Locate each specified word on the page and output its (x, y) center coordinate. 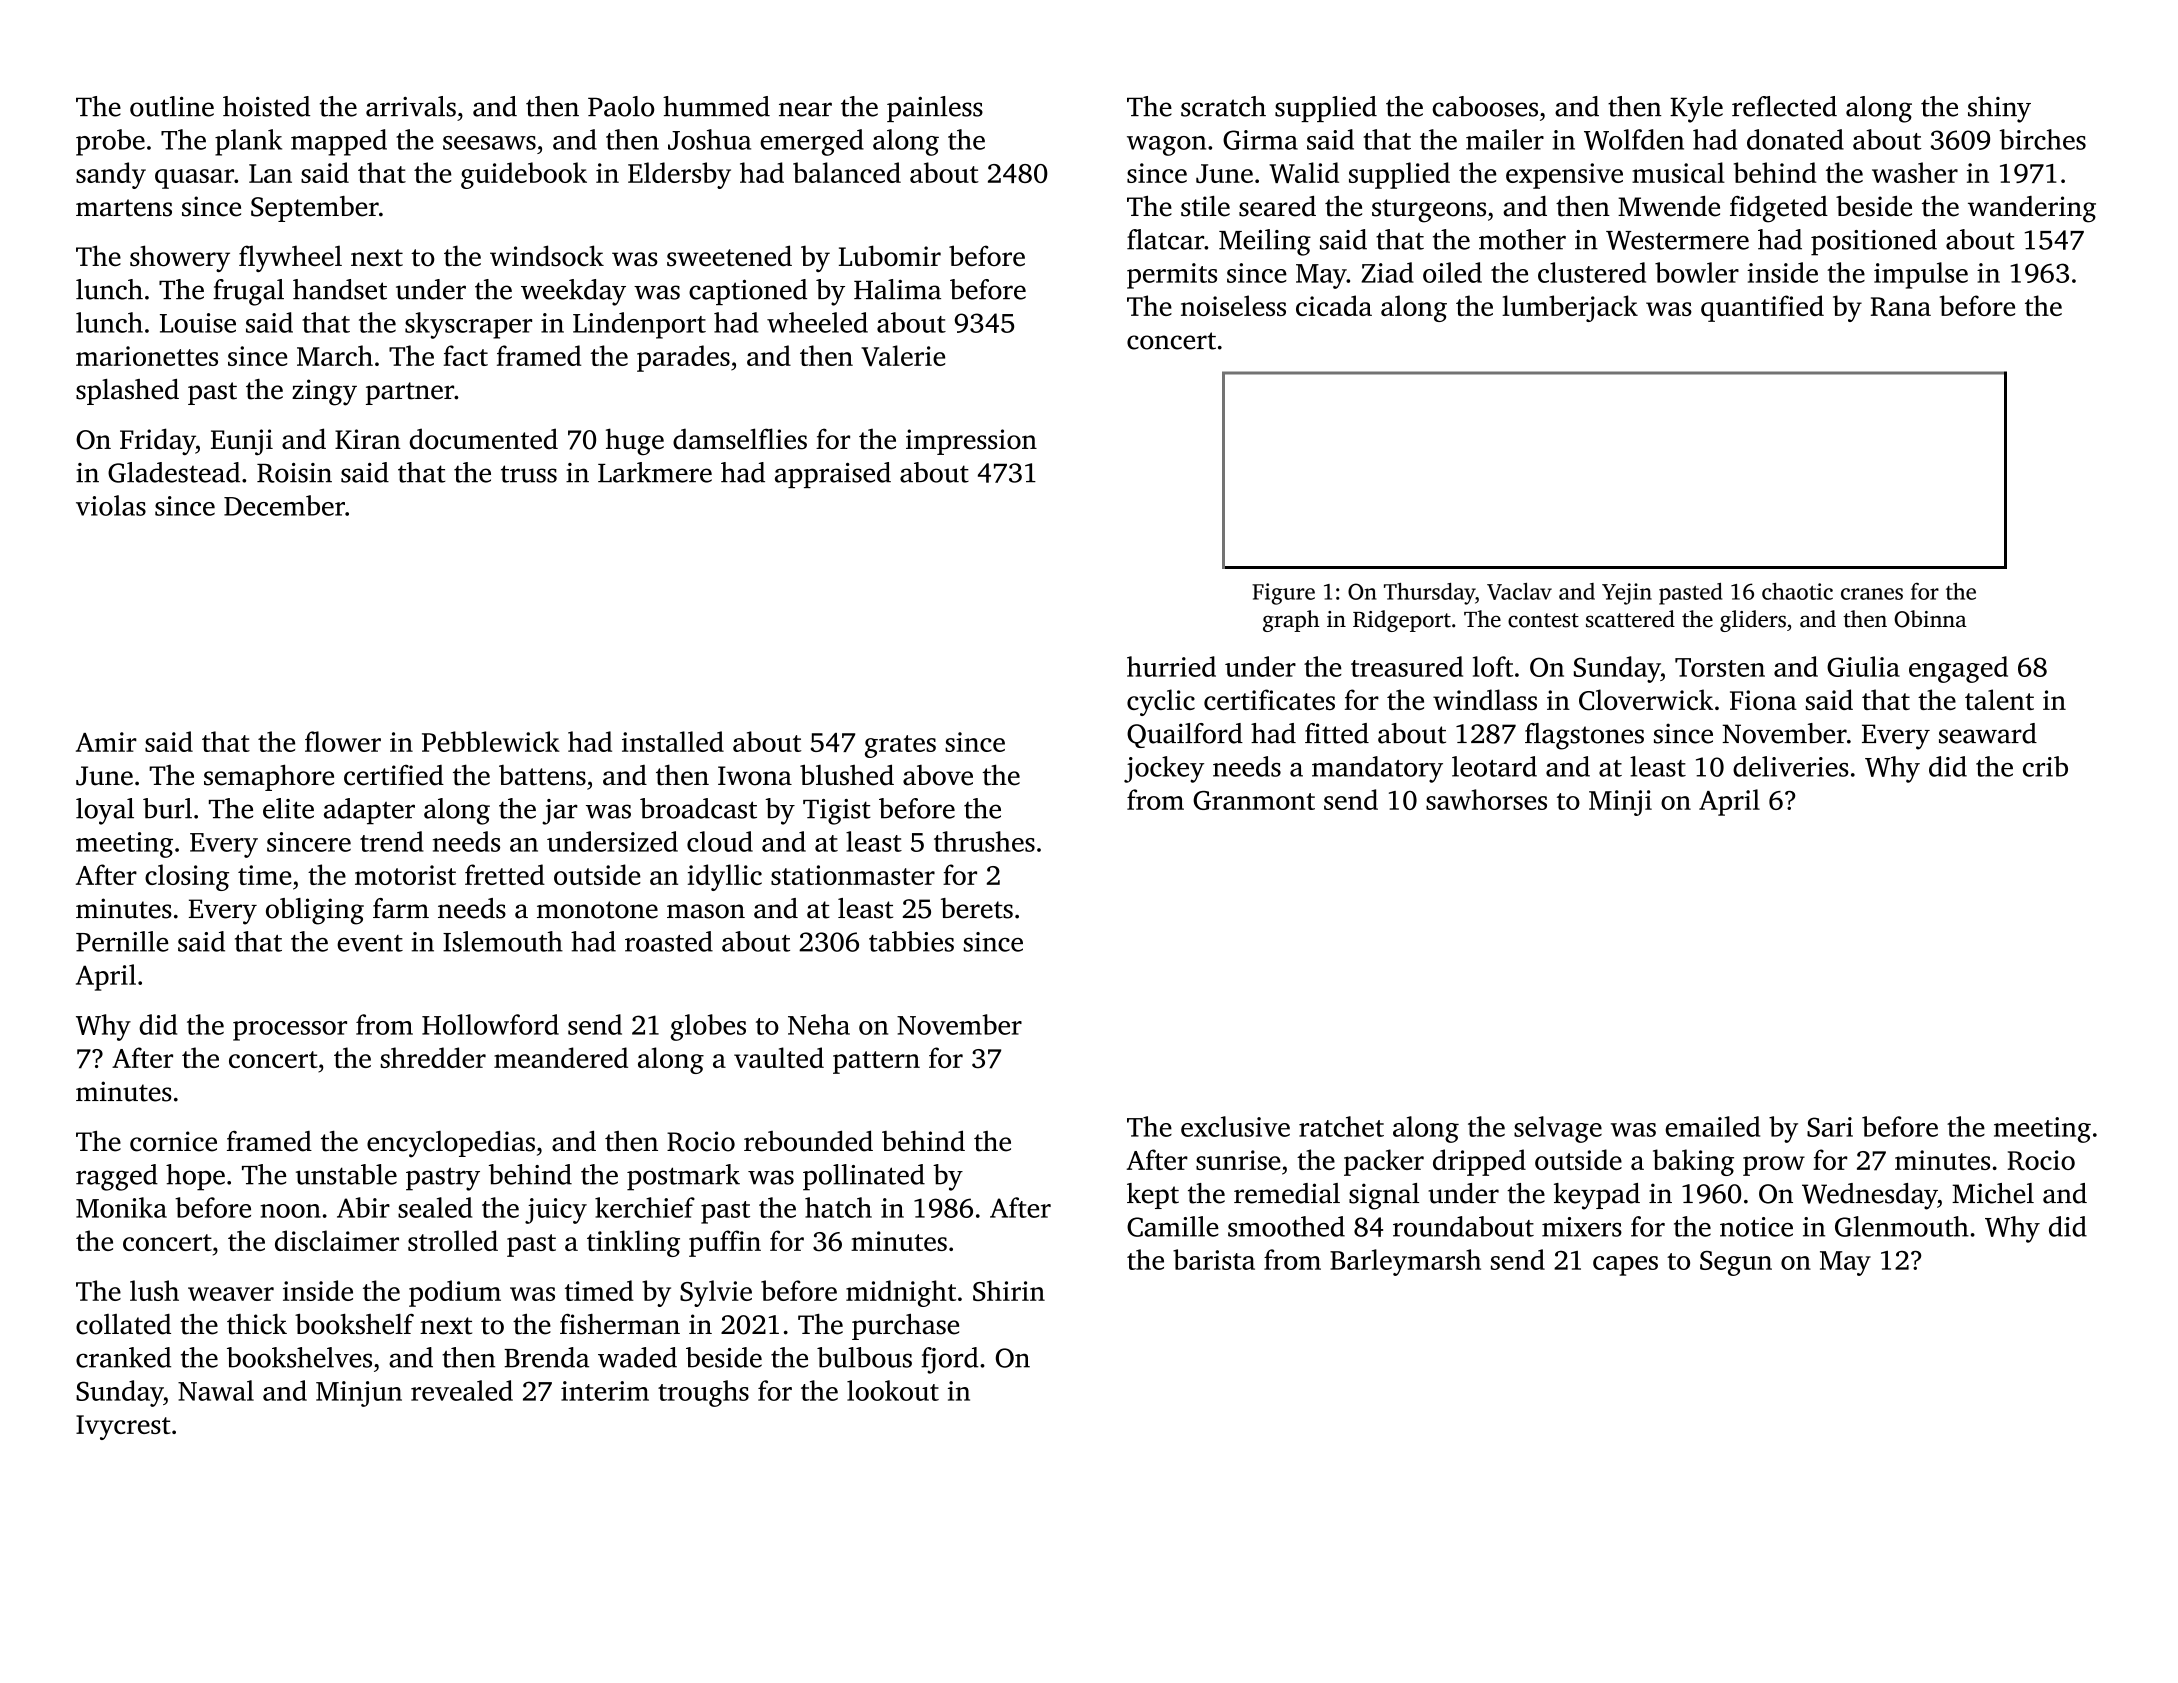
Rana (1901, 307)
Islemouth (503, 941)
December (284, 505)
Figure (1283, 594)
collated (123, 1324)
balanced (847, 172)
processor (290, 1031)
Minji (1620, 803)
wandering (2032, 209)
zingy (324, 392)
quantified (1762, 308)
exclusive (1235, 1126)
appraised (833, 475)
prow (1774, 1166)
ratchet (1341, 1126)
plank (248, 142)
